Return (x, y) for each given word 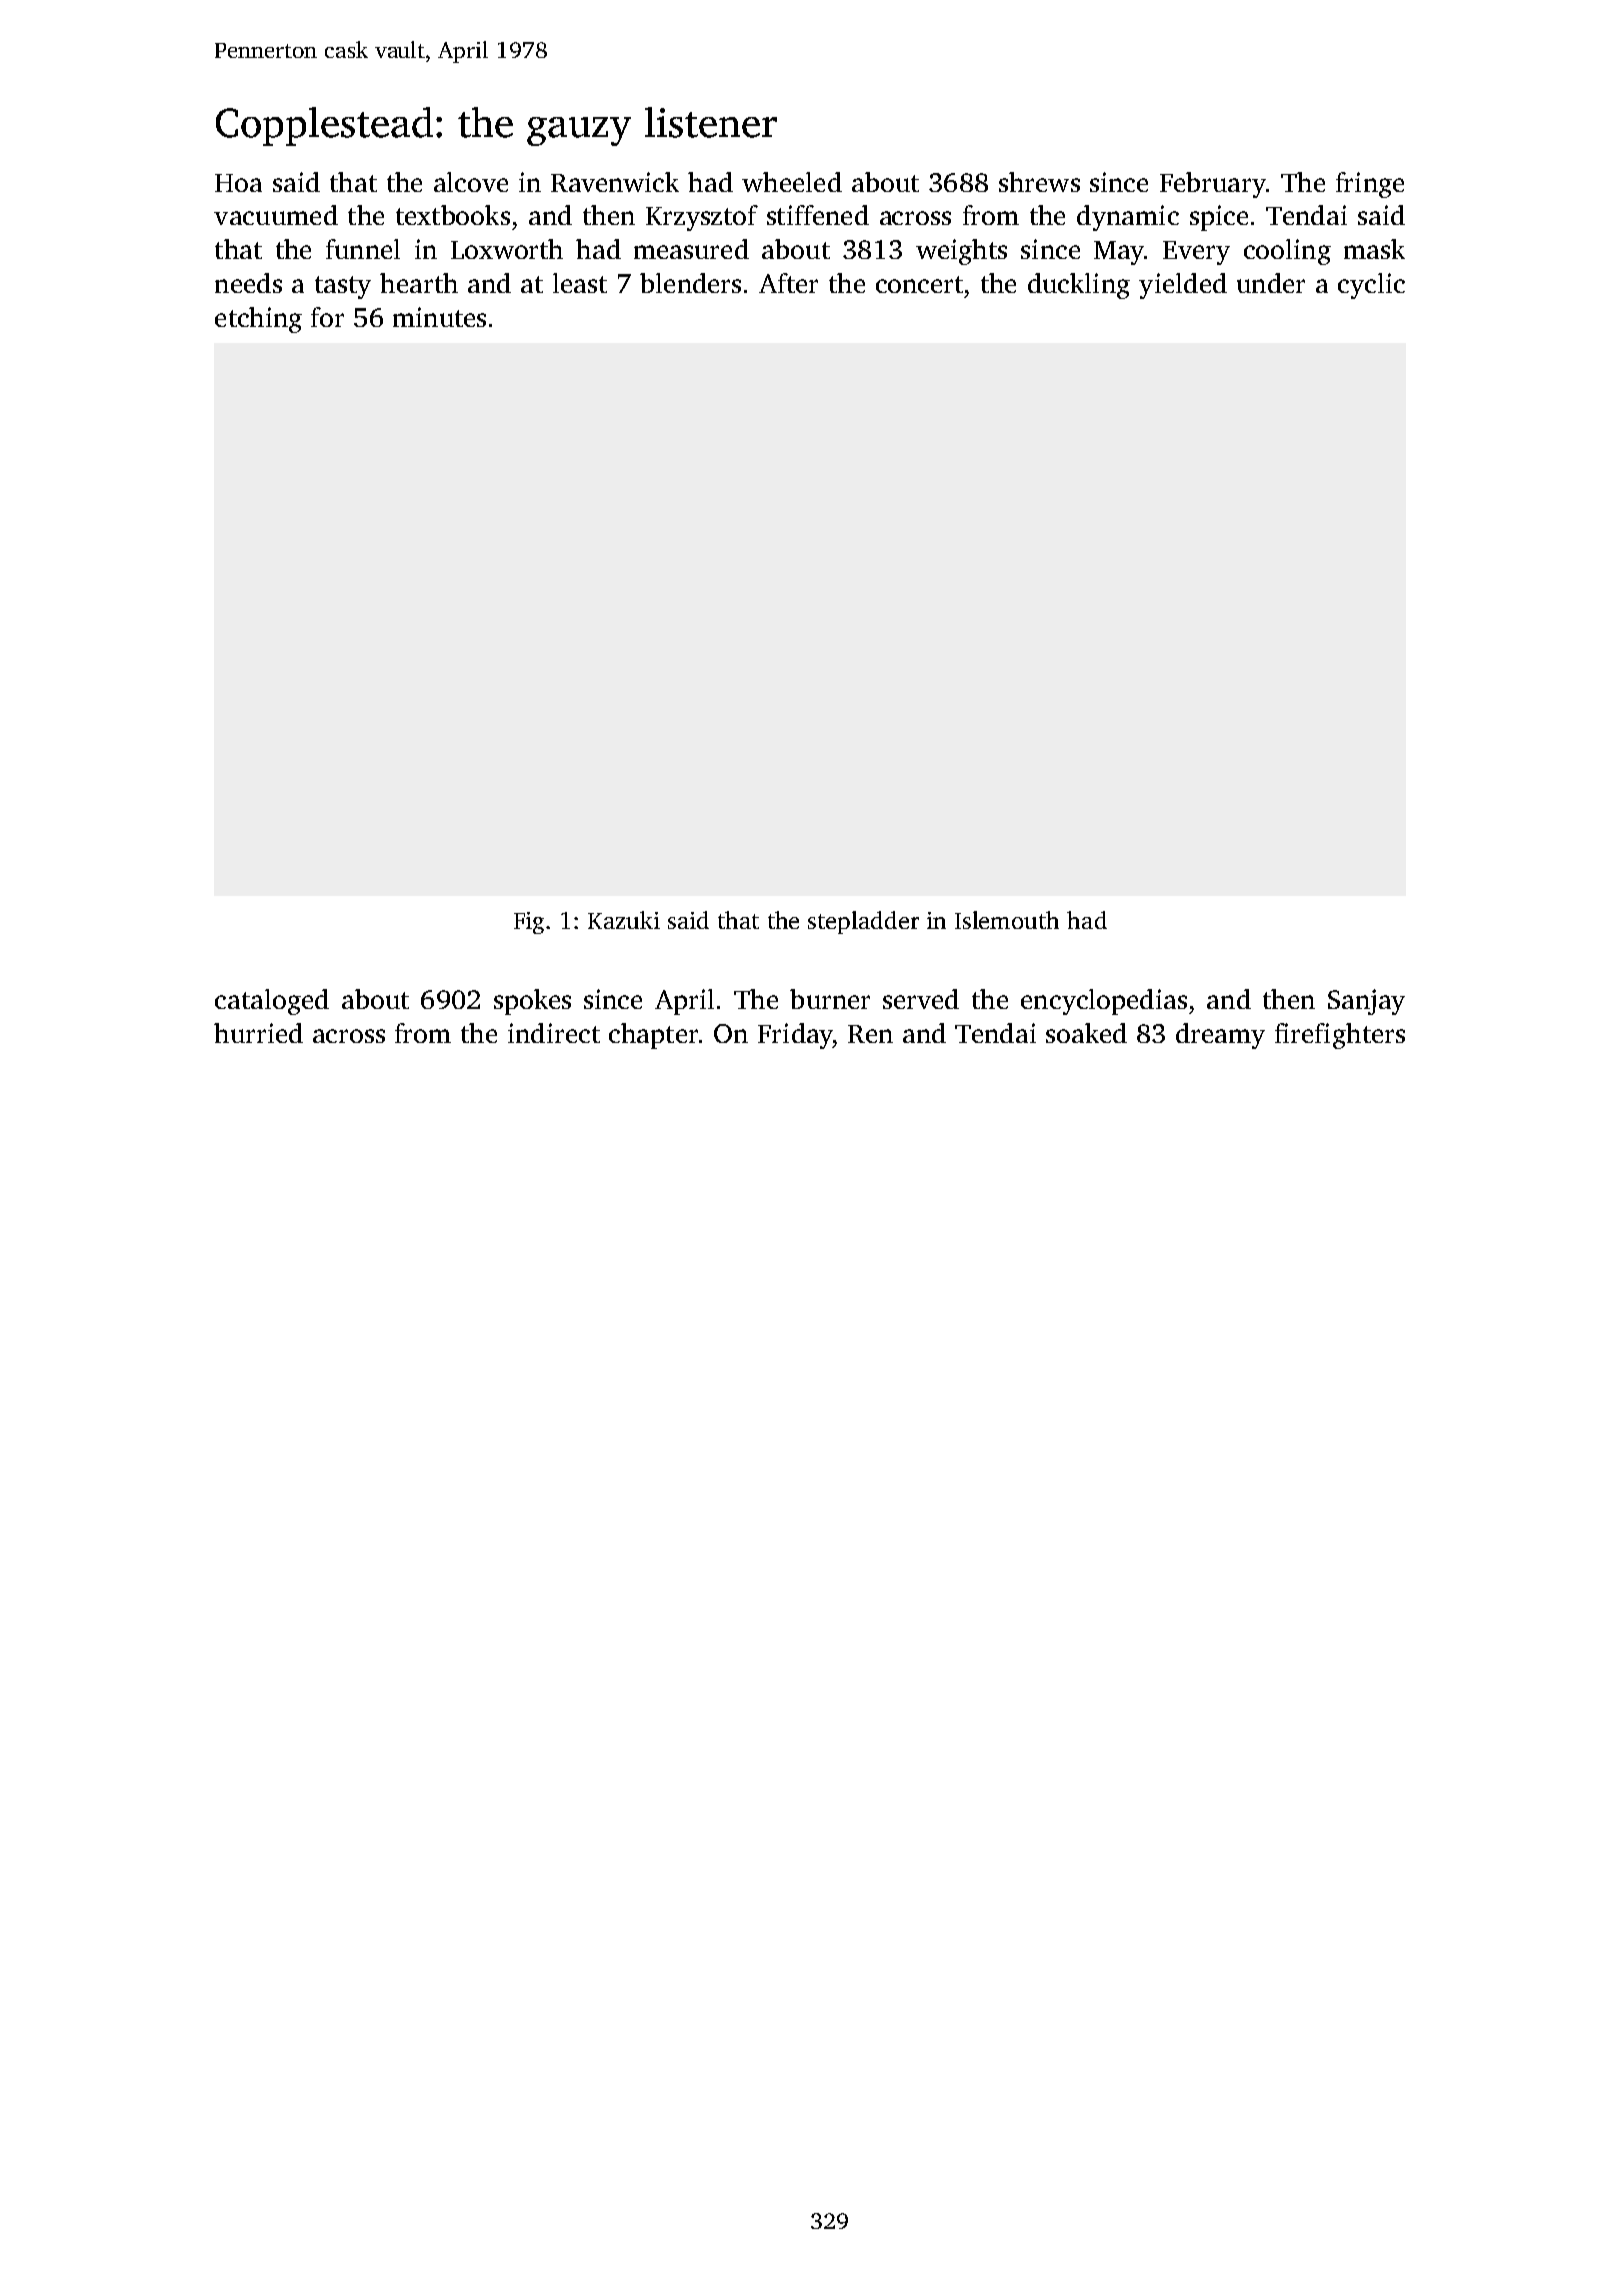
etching (258, 320)
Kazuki (624, 920)
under (1271, 283)
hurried (258, 1033)
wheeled (792, 182)
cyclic (1371, 286)
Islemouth (1007, 920)
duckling (1079, 286)
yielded (1183, 286)
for (327, 317)
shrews (1039, 182)
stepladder (863, 922)
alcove (471, 182)
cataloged (272, 1002)
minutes (439, 317)
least (580, 283)
